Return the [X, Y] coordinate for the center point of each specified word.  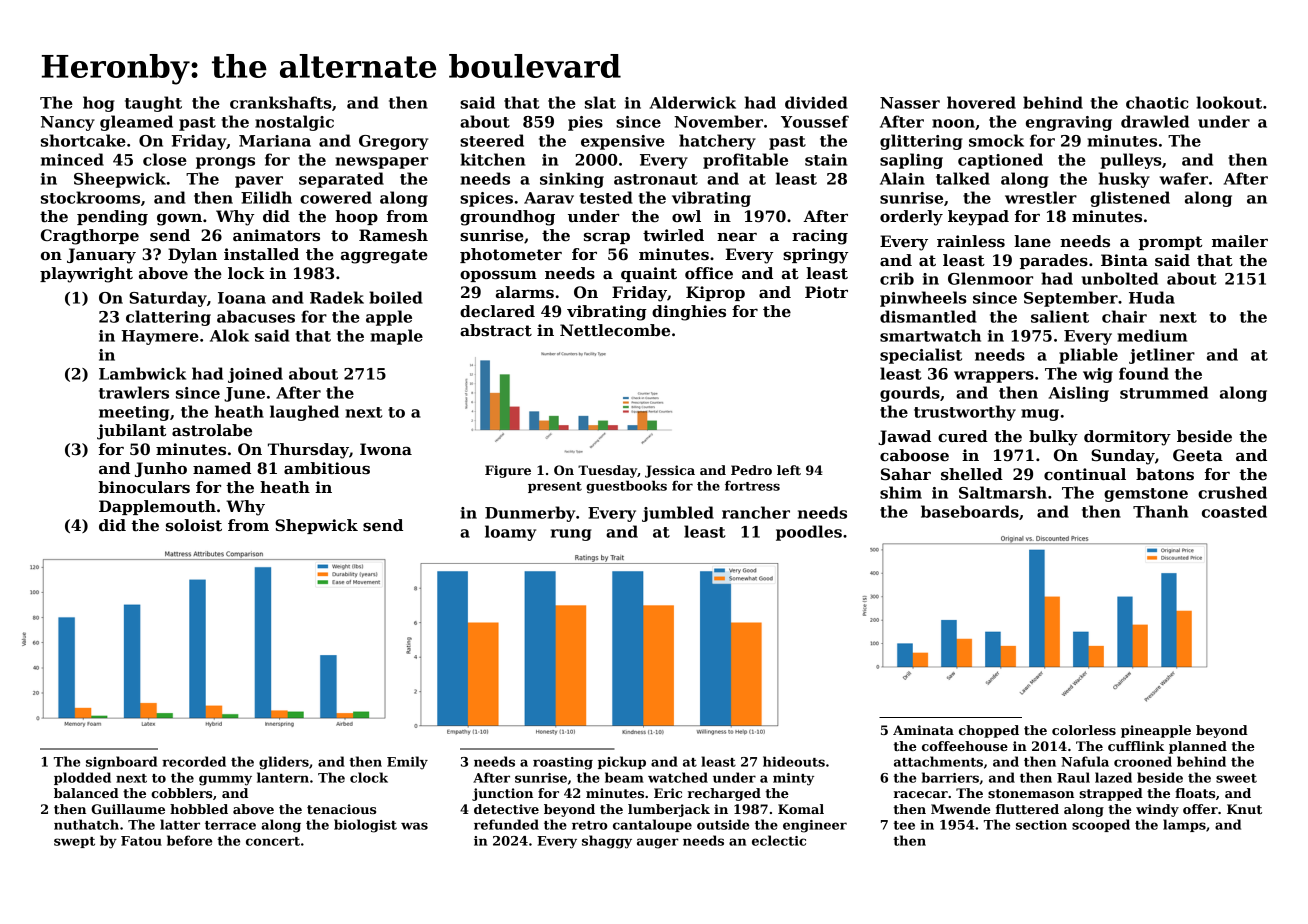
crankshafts [281, 102]
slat [600, 102]
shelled [972, 474]
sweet [1236, 778]
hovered [981, 102]
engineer [815, 826]
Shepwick [316, 526]
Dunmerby [530, 514]
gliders [284, 763]
